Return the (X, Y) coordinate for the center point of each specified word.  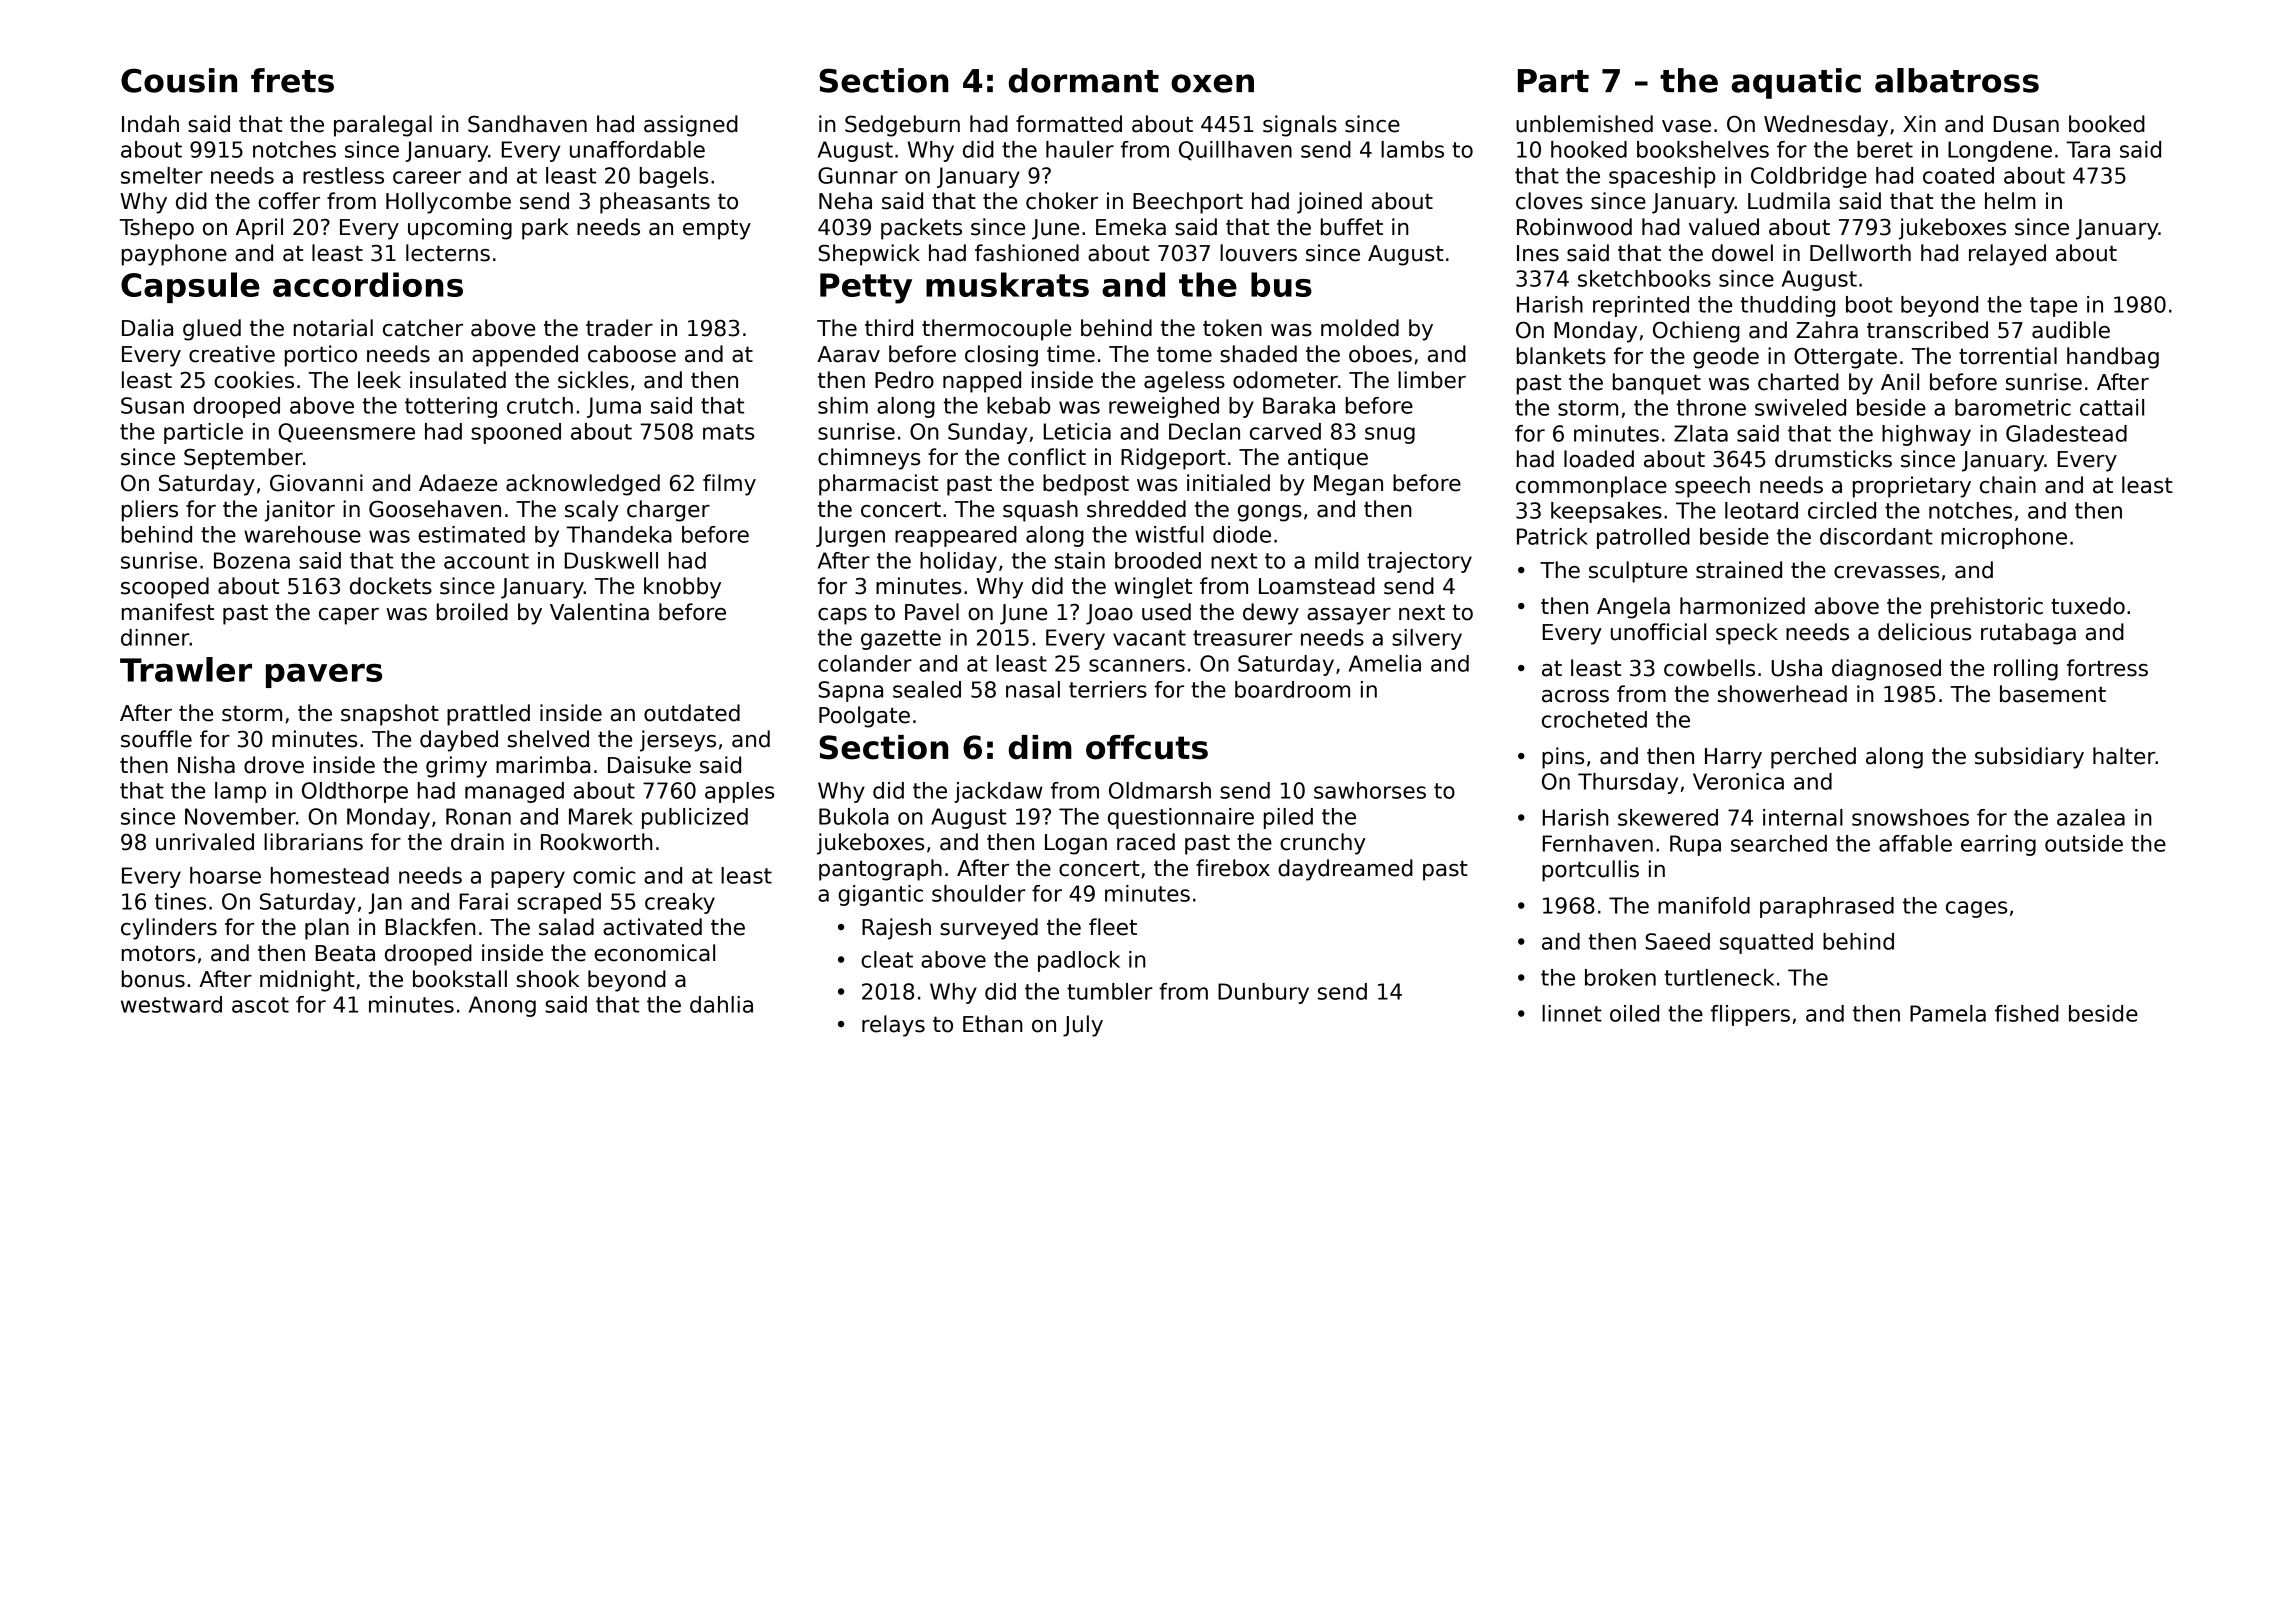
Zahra (1827, 330)
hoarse (225, 875)
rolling (2026, 670)
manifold (1704, 905)
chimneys (869, 459)
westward (171, 1004)
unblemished (1584, 124)
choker (1062, 201)
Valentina (599, 612)
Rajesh (896, 929)
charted (1798, 382)
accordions (368, 284)
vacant (1149, 638)
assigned (691, 126)
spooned (516, 433)
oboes (1380, 354)
